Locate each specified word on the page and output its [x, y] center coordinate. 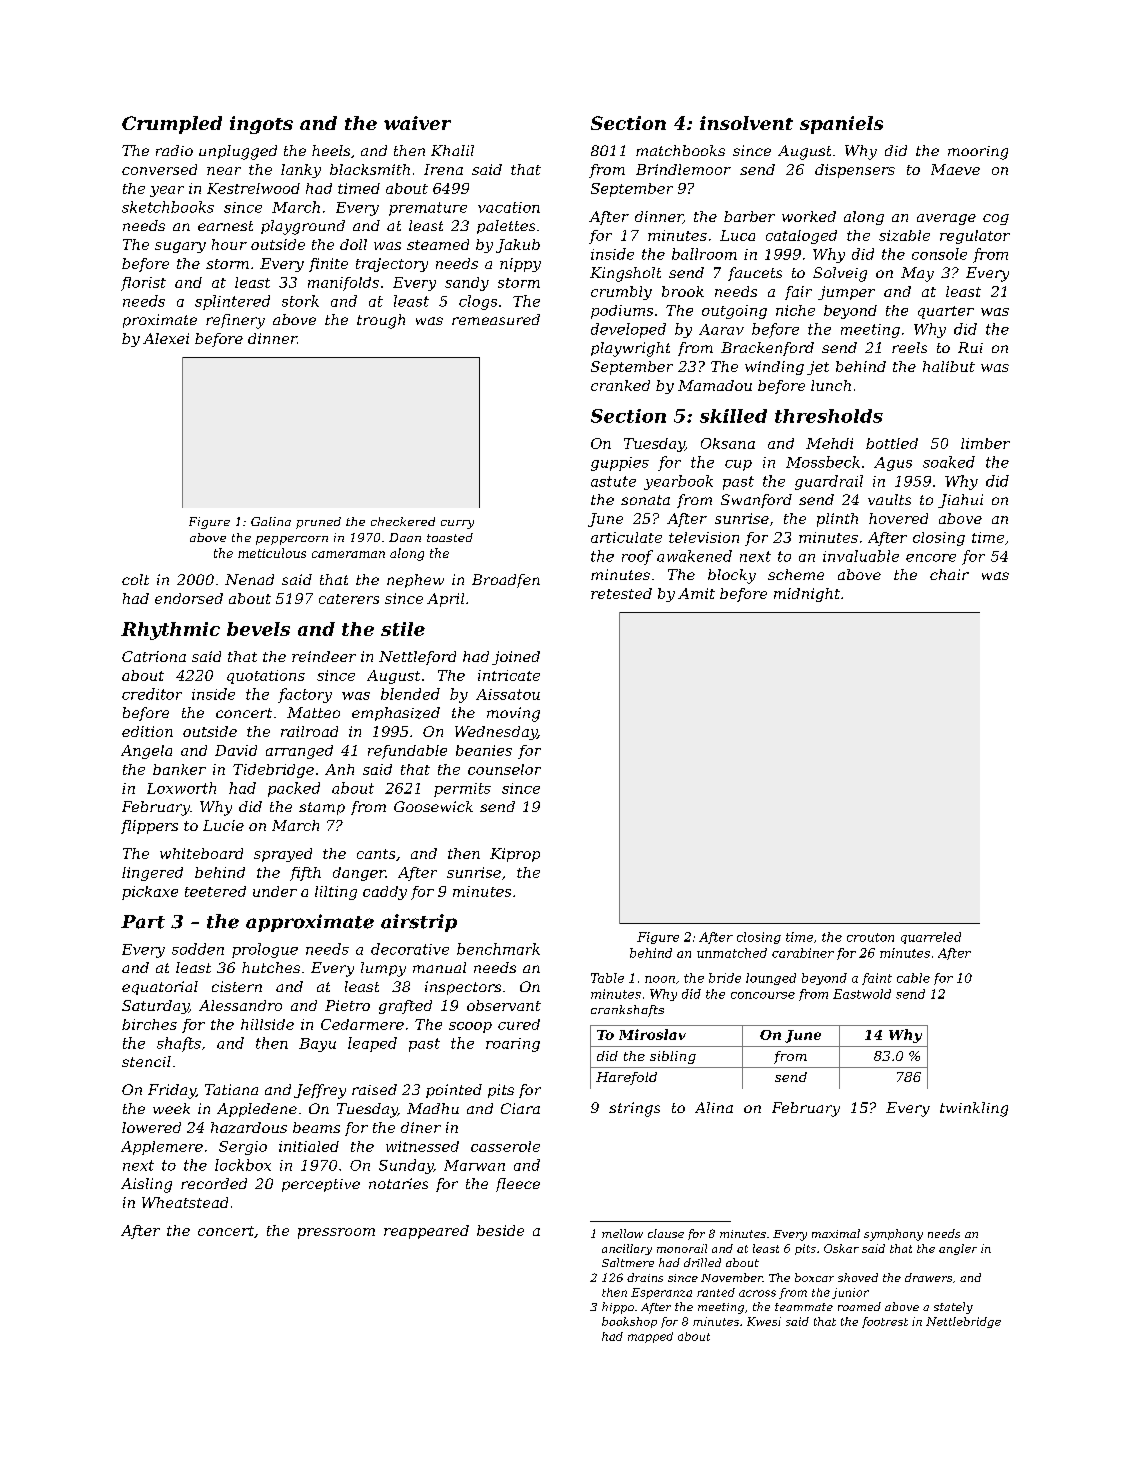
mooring [978, 153]
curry [457, 524]
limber [985, 443]
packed [294, 789]
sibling [673, 1057]
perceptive [321, 1185]
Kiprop [515, 855]
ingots [261, 125]
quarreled [931, 938]
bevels [258, 629]
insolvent [746, 123]
